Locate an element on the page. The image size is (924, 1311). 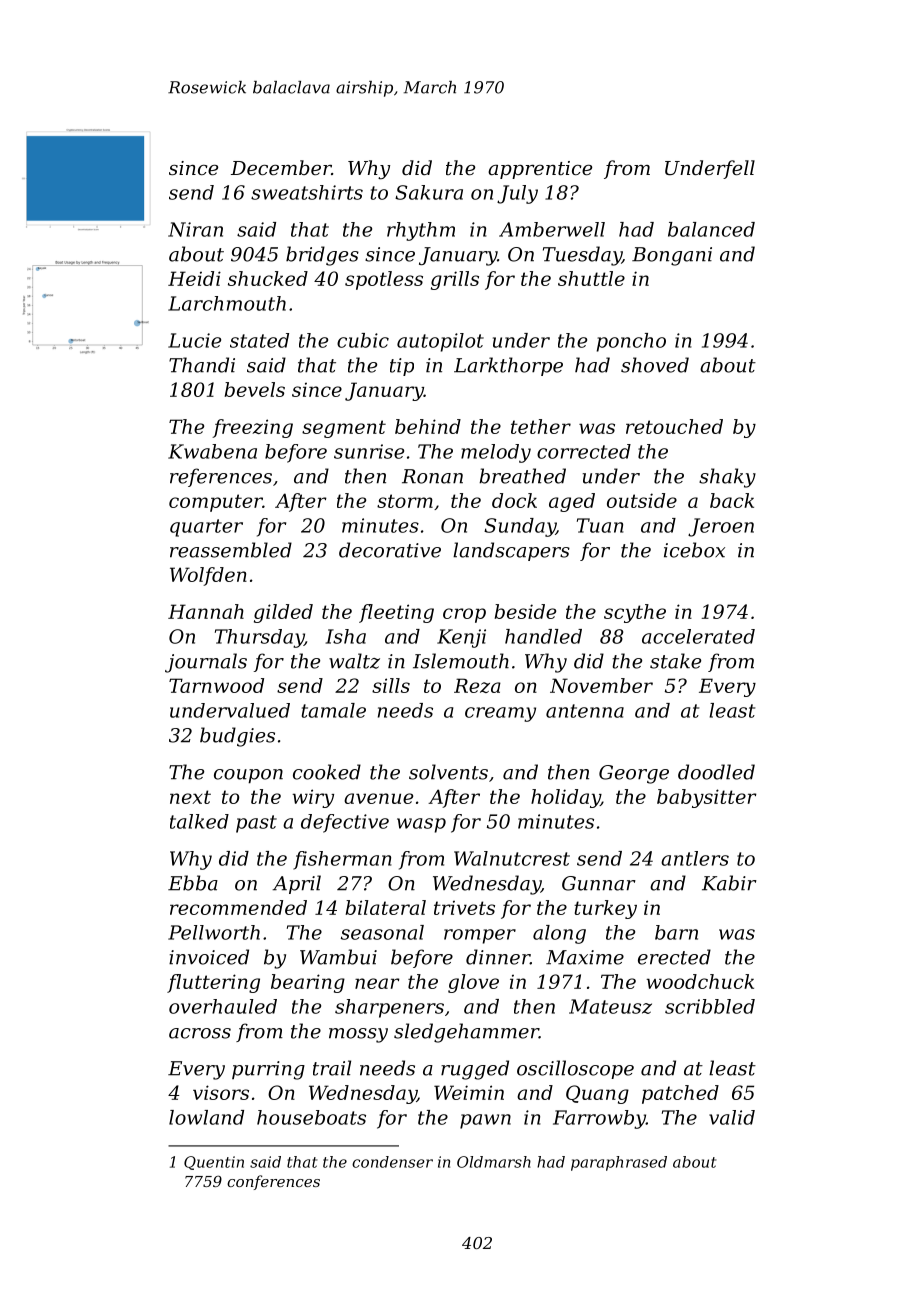
Amberwell is located at coordinates (552, 229).
